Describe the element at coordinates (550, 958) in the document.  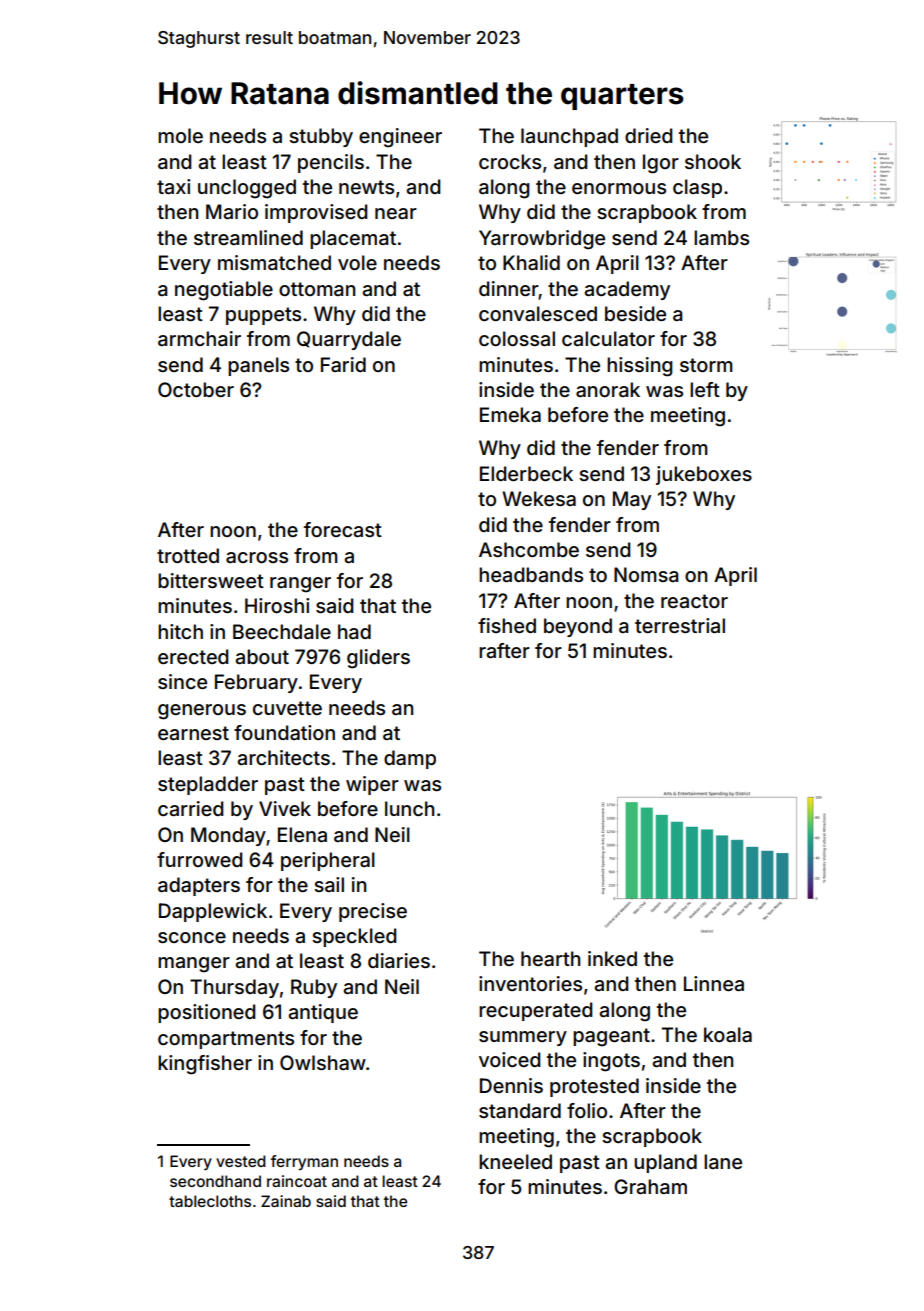
I see `hearth` at that location.
